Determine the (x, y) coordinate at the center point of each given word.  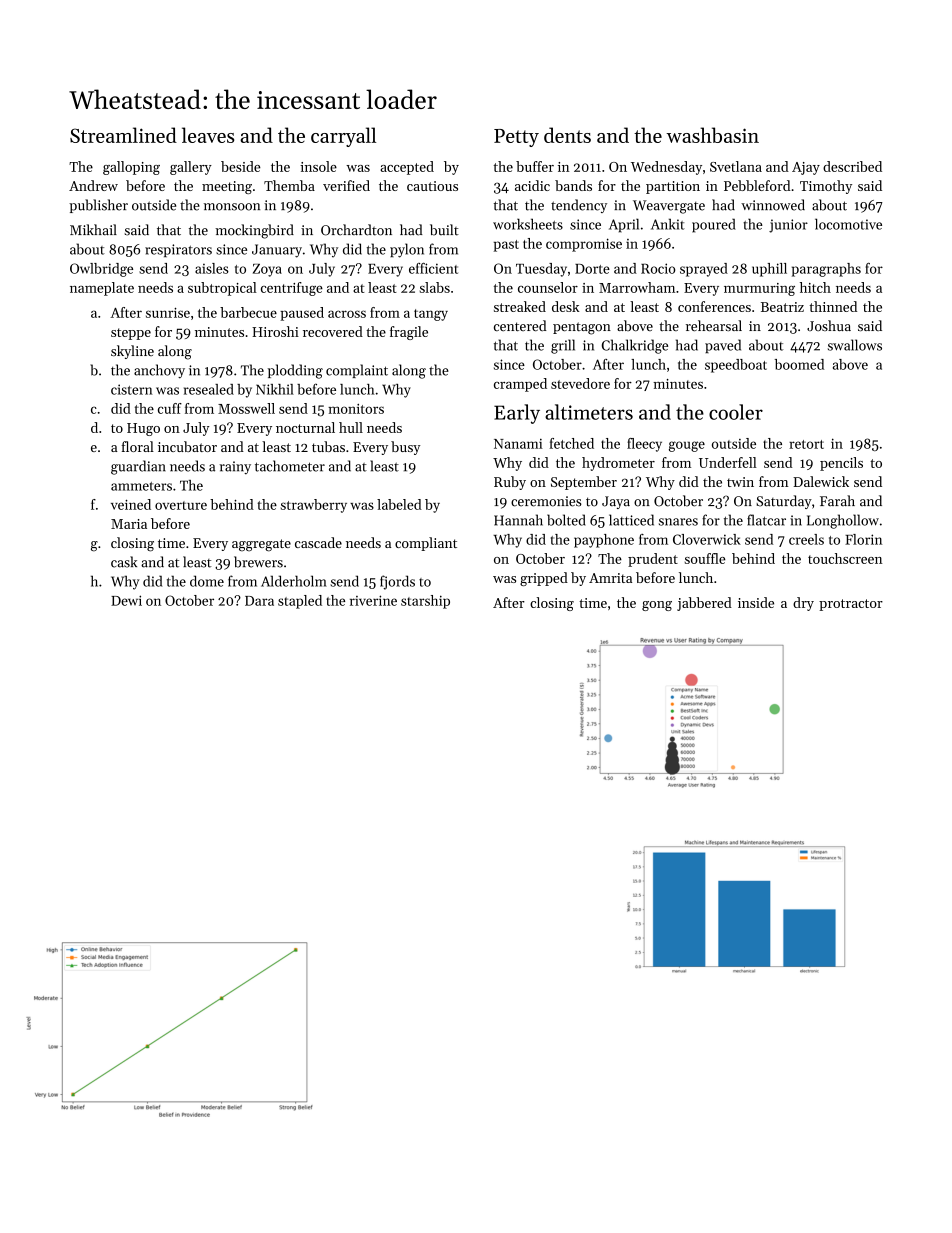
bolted (566, 520)
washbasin (712, 135)
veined (131, 504)
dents (567, 135)
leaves (208, 135)
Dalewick (821, 481)
